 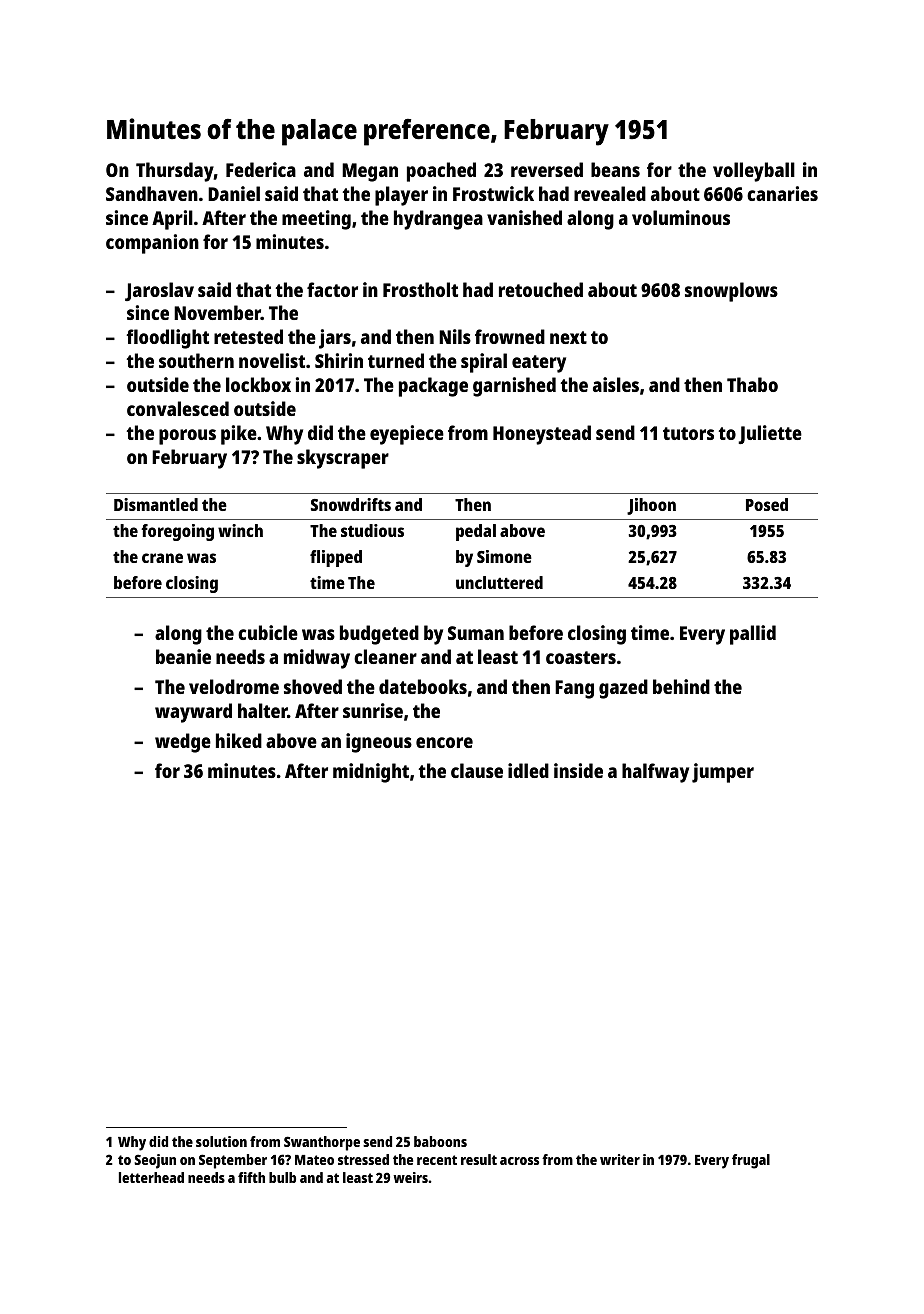 What do you see at coordinates (751, 1161) in the page?
I see `frugal` at bounding box center [751, 1161].
